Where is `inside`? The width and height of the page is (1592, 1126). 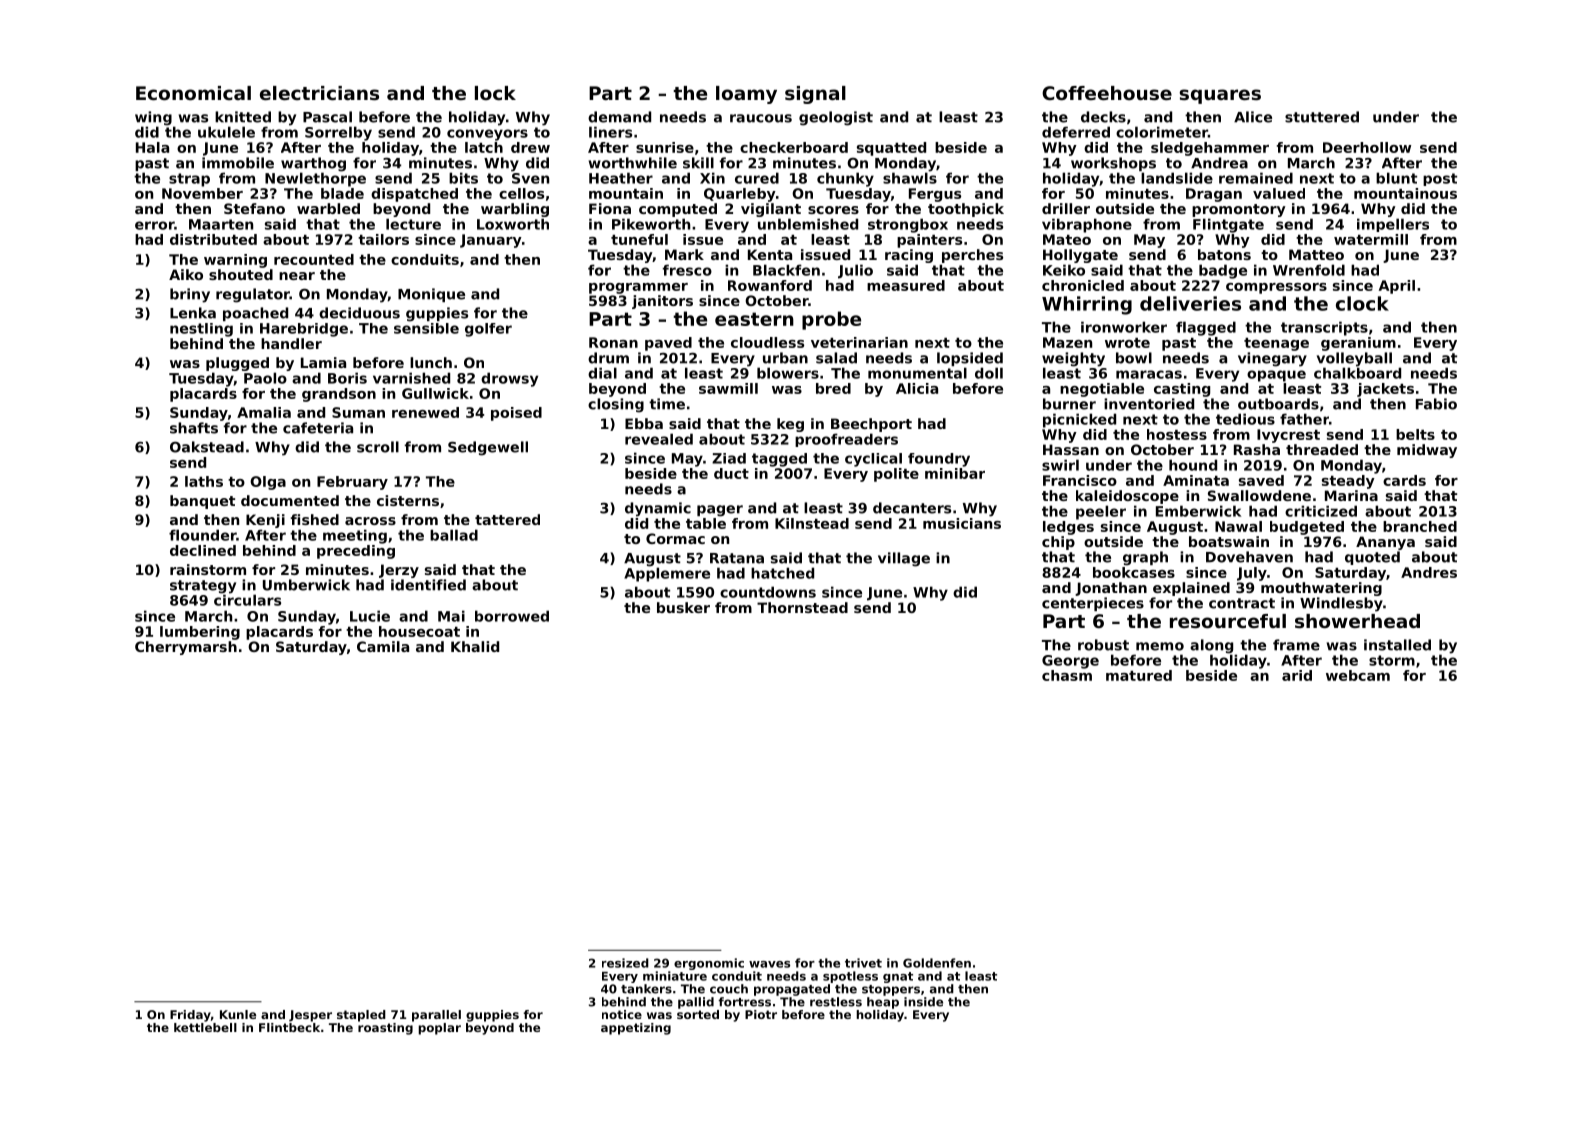 inside is located at coordinates (923, 1002).
